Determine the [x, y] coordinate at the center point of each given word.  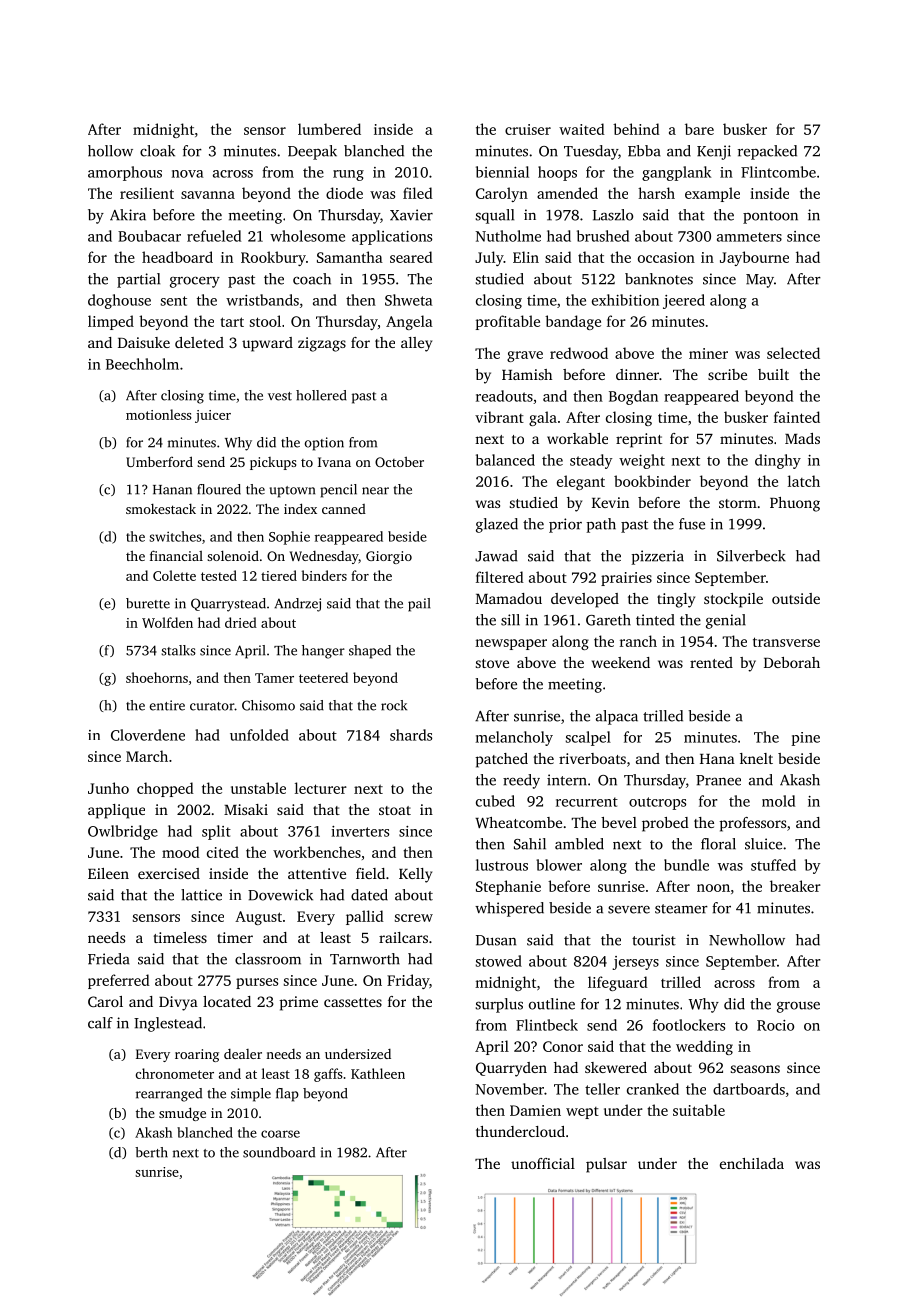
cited [223, 852]
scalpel [588, 738]
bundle [686, 865]
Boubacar [149, 236]
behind [636, 129]
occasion [666, 257]
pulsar [606, 1165]
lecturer [321, 788]
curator [212, 706]
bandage [573, 322]
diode [344, 193]
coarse [280, 1134]
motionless [159, 414]
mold [778, 801]
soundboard [279, 1152]
